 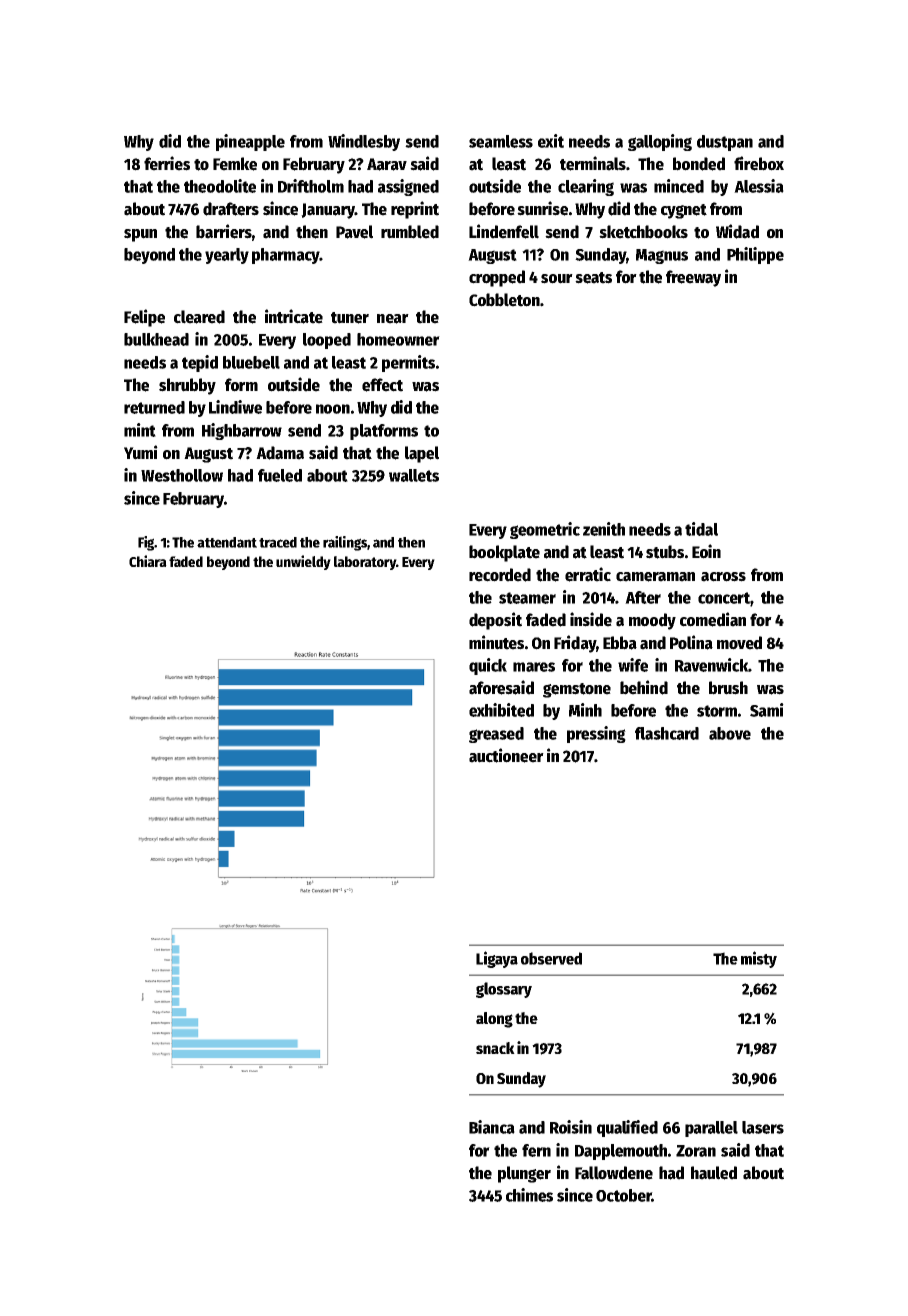 I want to click on fern, so click(x=536, y=1150).
